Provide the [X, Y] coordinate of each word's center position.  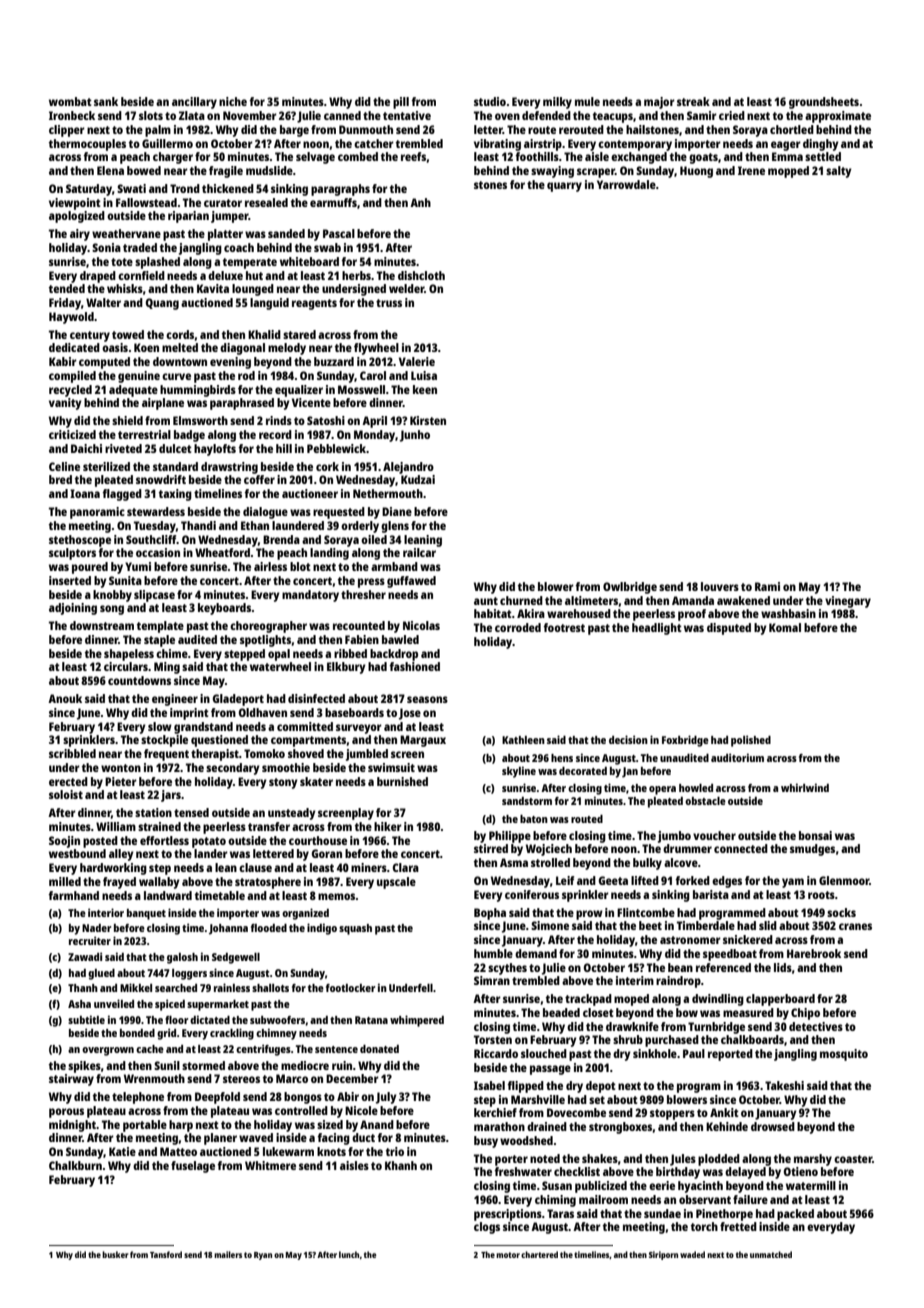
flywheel [376, 349]
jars [171, 796]
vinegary [848, 602]
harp [181, 1126]
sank [106, 101]
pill [401, 103]
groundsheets [824, 103]
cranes [855, 926]
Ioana [85, 493]
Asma [514, 862]
